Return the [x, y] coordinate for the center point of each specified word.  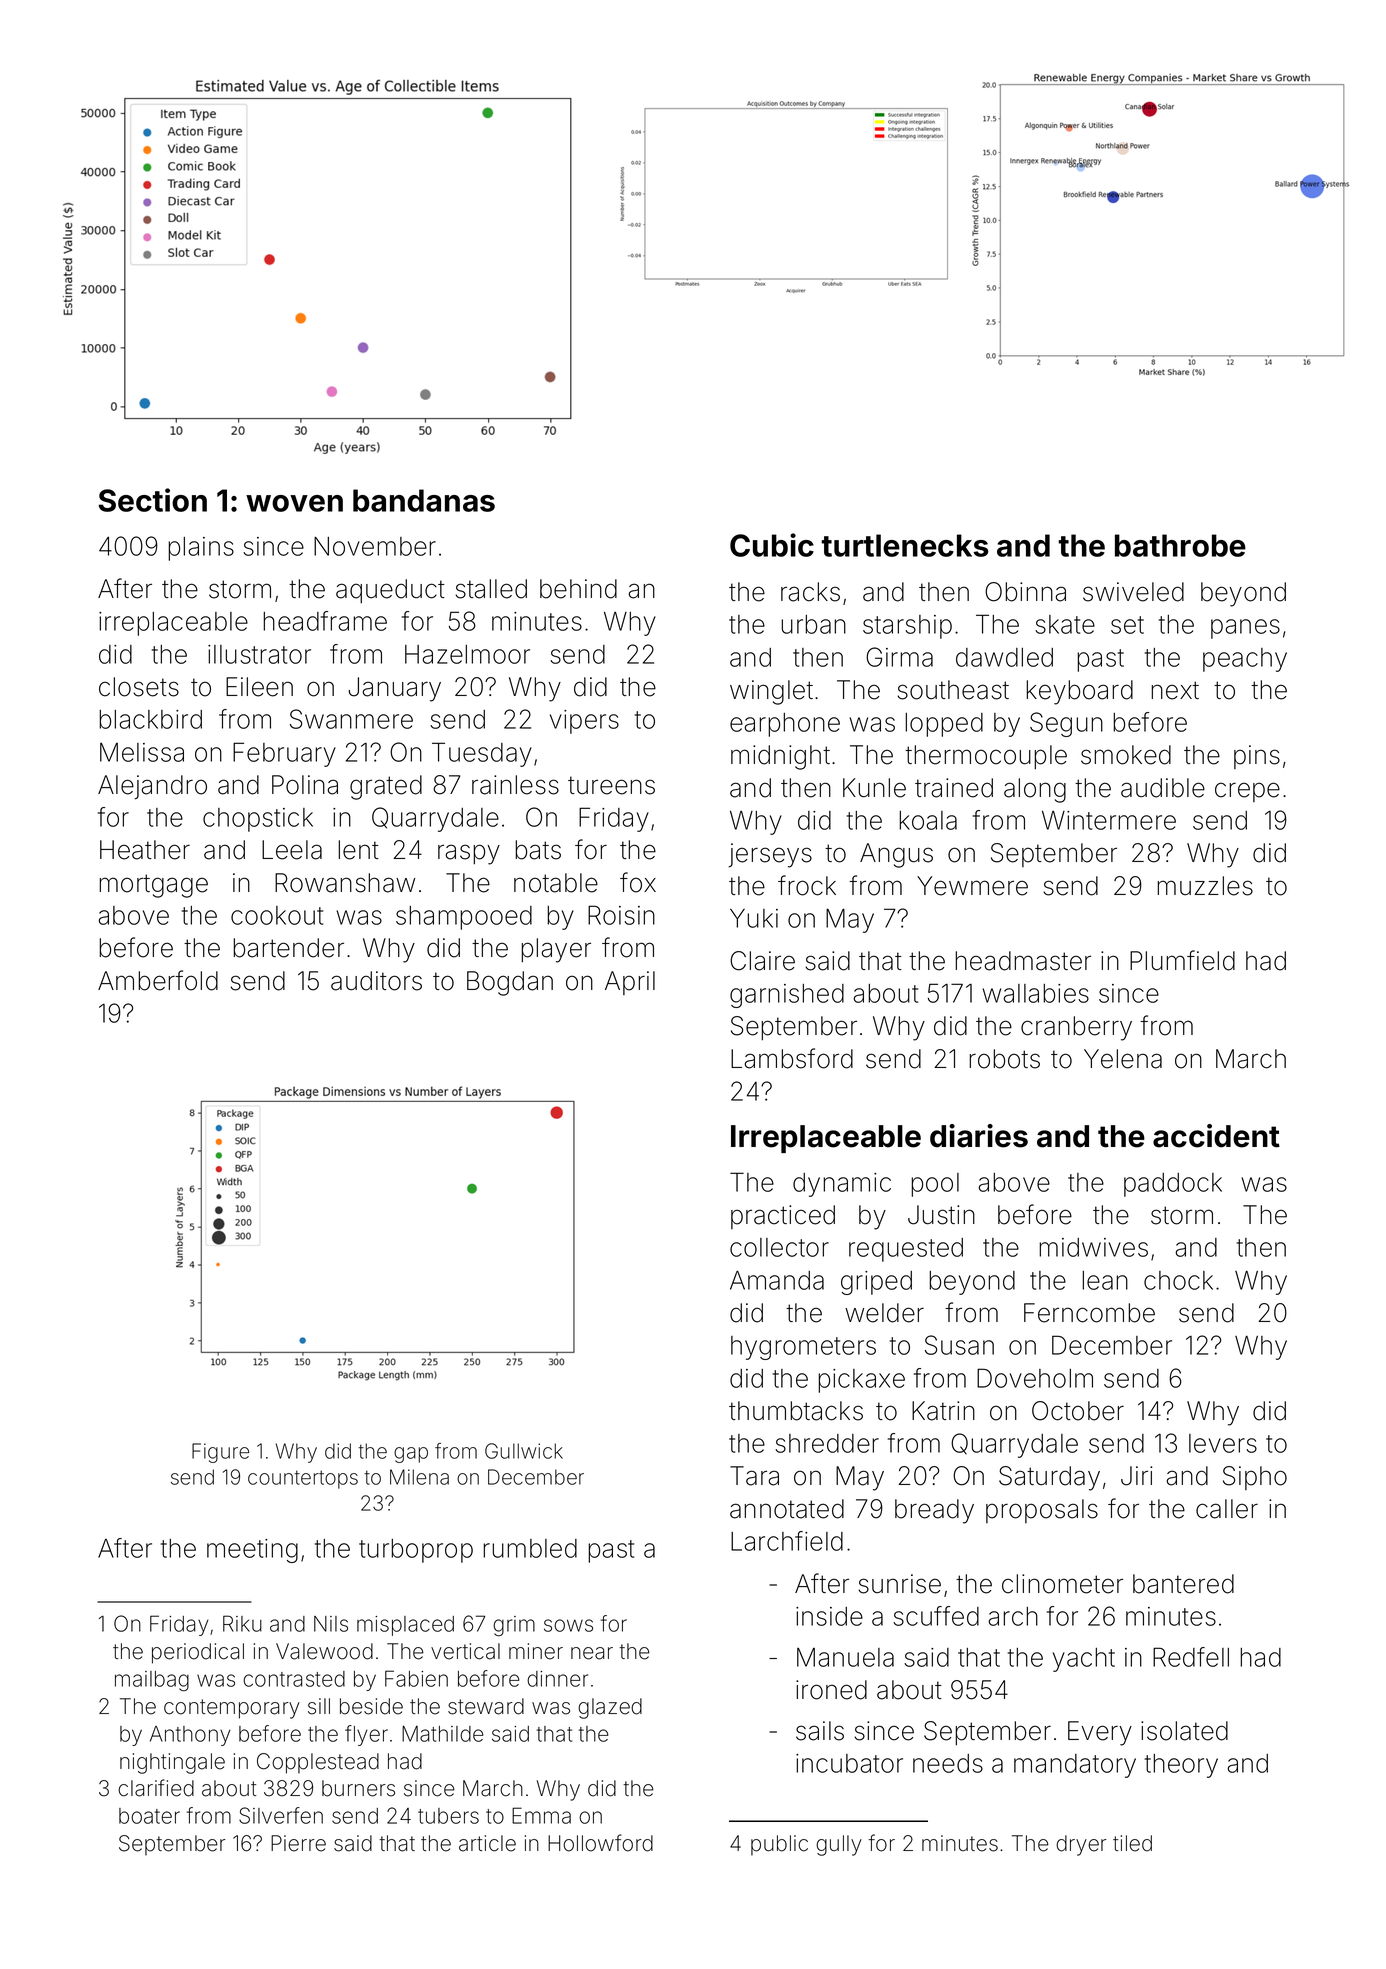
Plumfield [1182, 960]
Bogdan [510, 983]
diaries [979, 1136]
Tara [754, 1476]
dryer [1081, 1845]
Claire [762, 961]
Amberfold [158, 980]
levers [1223, 1443]
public [779, 1845]
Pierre [298, 1843]
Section [153, 500]
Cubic [772, 545]
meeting [252, 1551]
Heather [145, 850]
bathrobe [1180, 545]
